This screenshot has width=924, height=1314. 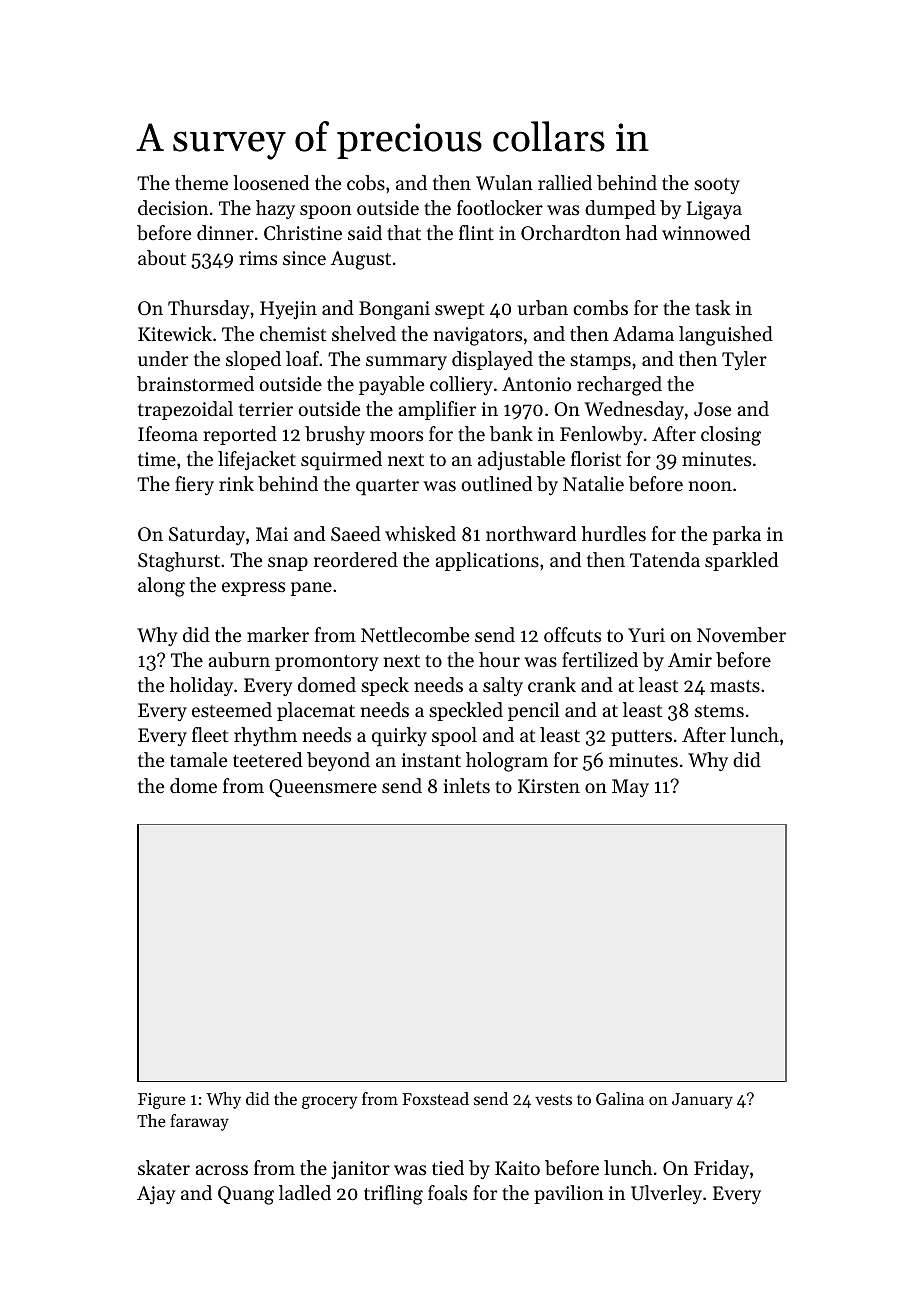 What do you see at coordinates (447, 1192) in the screenshot?
I see `foals` at bounding box center [447, 1192].
